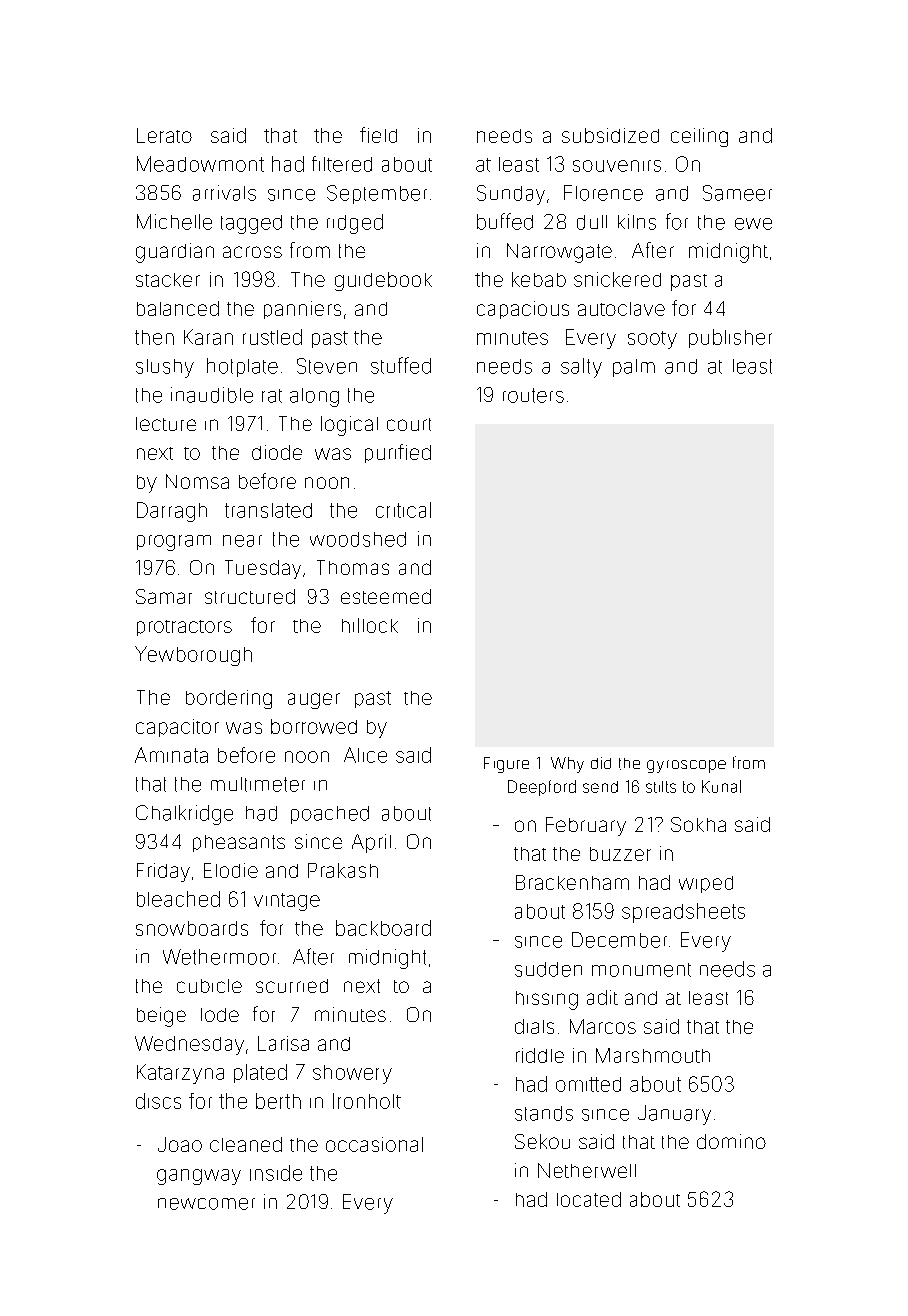  What do you see at coordinates (730, 338) in the screenshot?
I see `publisher` at bounding box center [730, 338].
